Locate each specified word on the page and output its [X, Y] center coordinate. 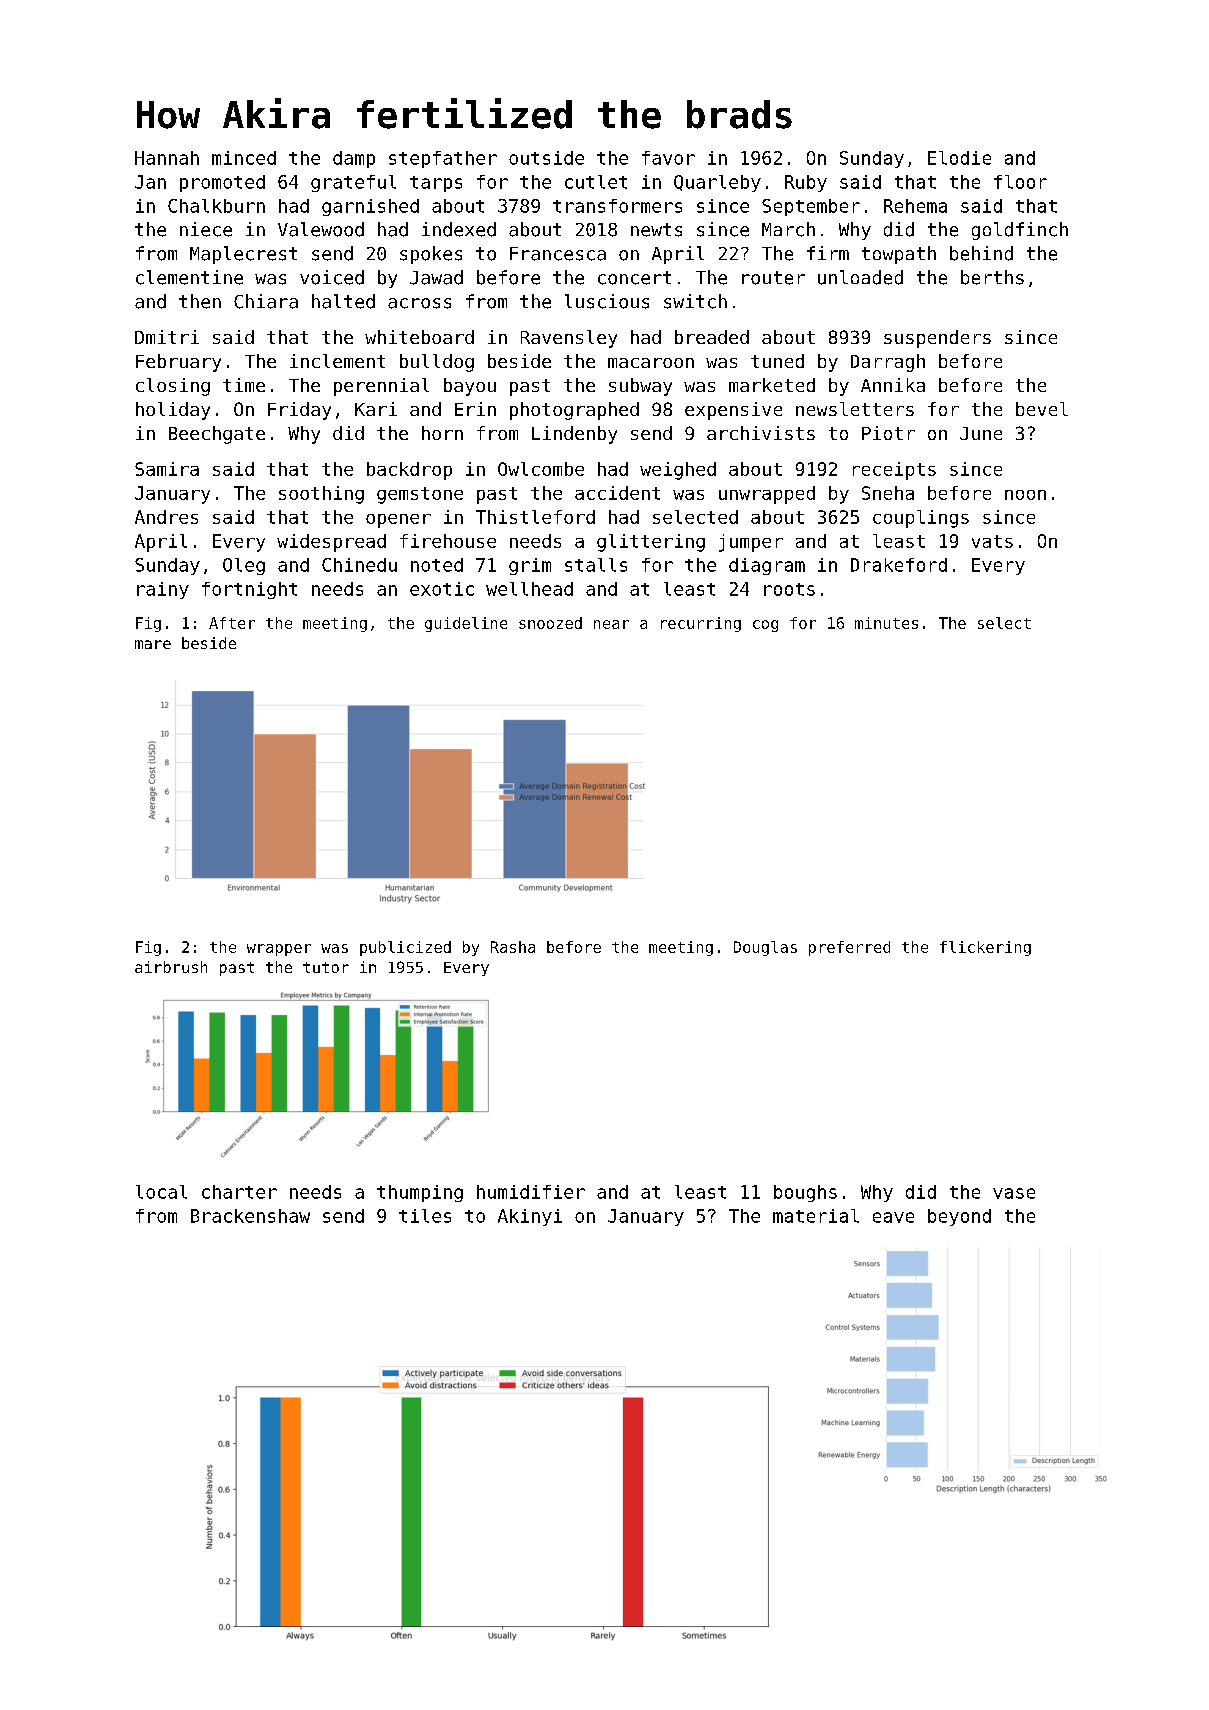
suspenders [937, 339]
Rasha [513, 947]
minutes [886, 623]
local [161, 1192]
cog [765, 626]
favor [668, 158]
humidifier [531, 1192]
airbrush [171, 967]
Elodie [959, 158]
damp [354, 159]
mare [153, 644]
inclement [337, 361]
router [773, 278]
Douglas [765, 948]
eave [893, 1217]
